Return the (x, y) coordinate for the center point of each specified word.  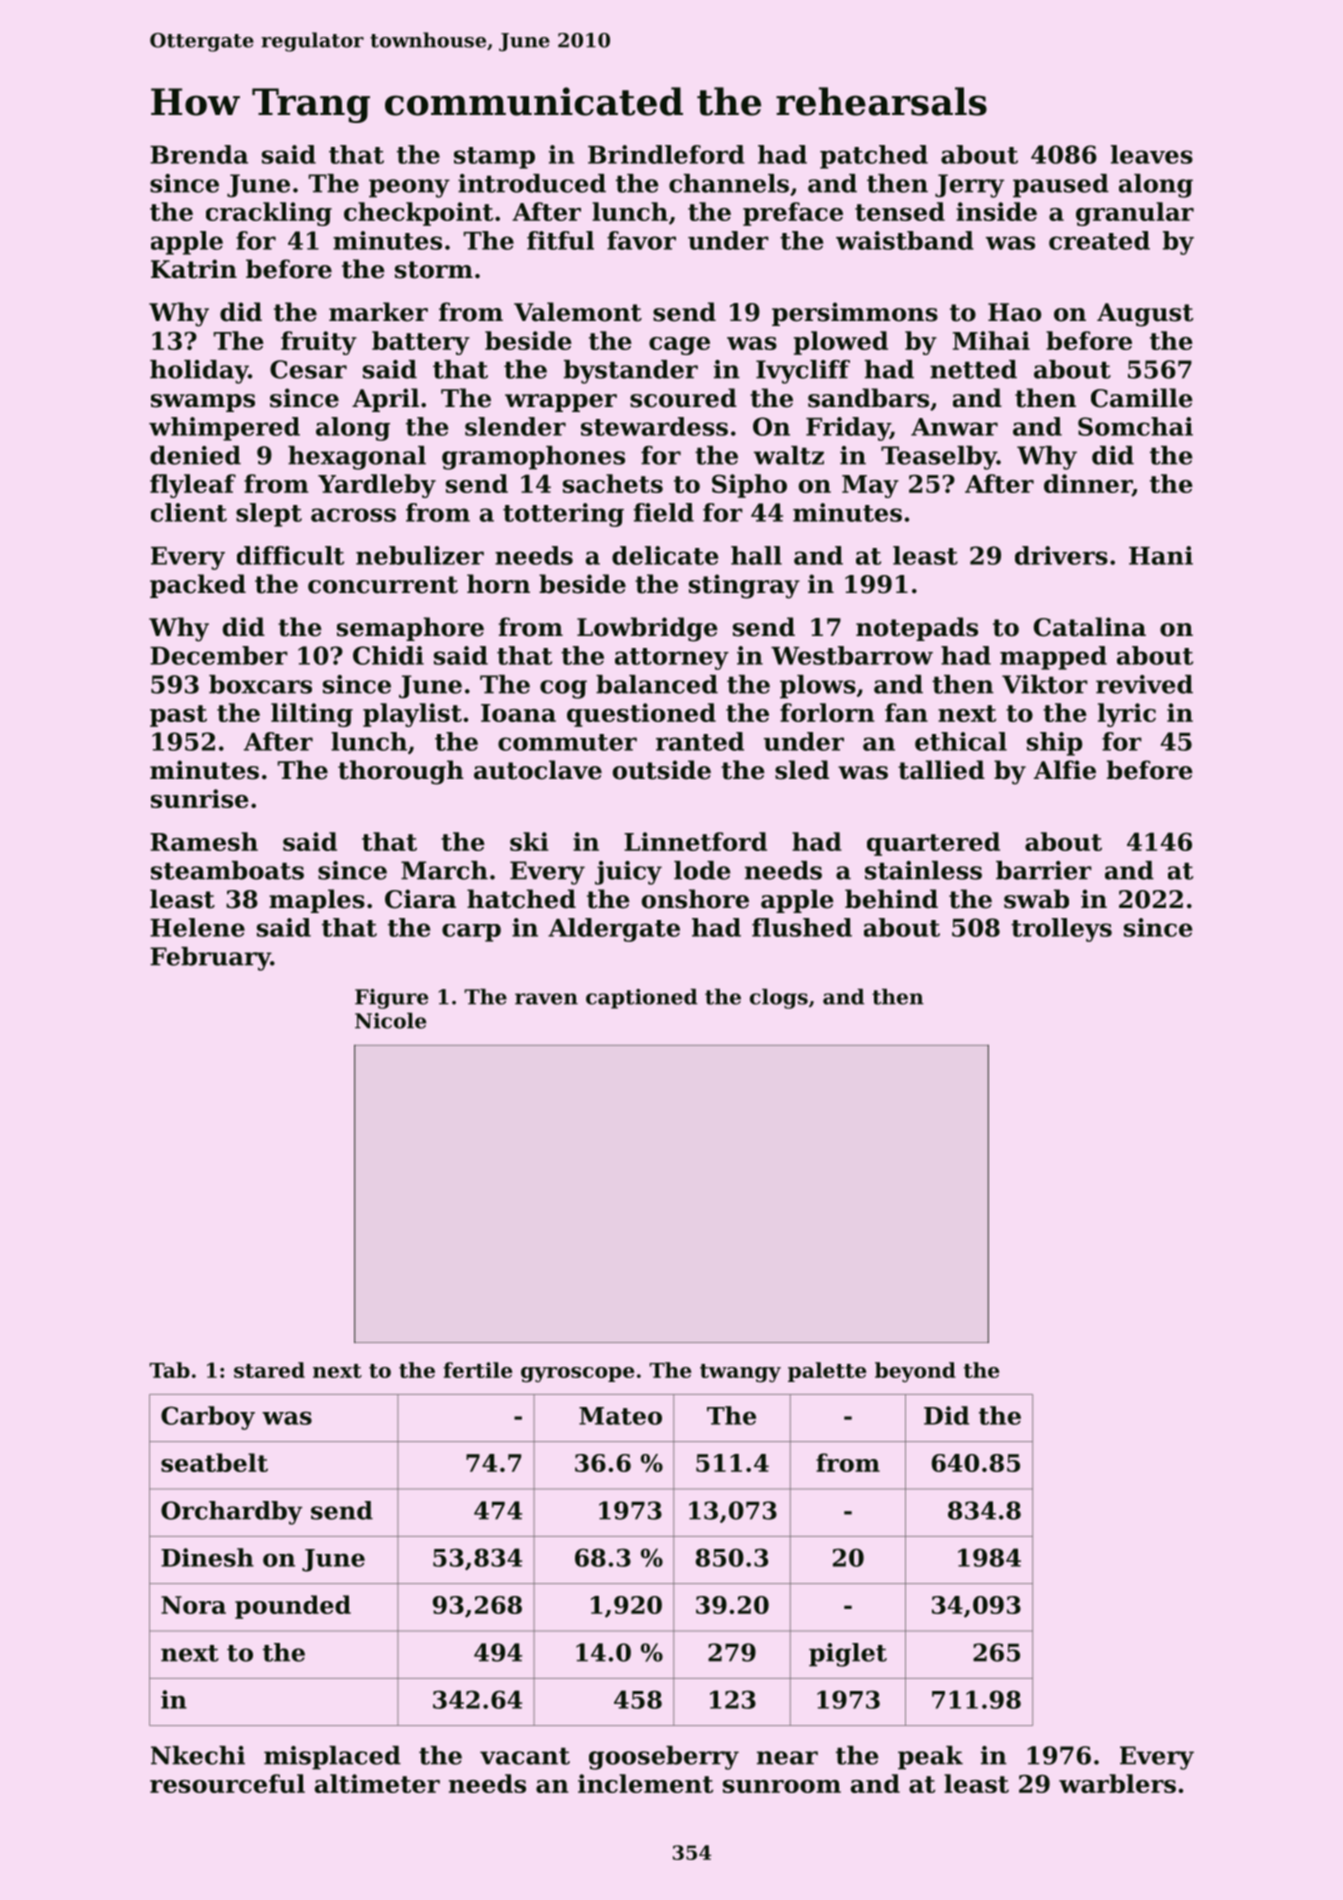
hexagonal (357, 458)
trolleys (1061, 930)
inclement (645, 1783)
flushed (802, 927)
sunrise (200, 798)
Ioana (518, 713)
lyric (1127, 715)
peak (930, 1758)
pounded (293, 1607)
